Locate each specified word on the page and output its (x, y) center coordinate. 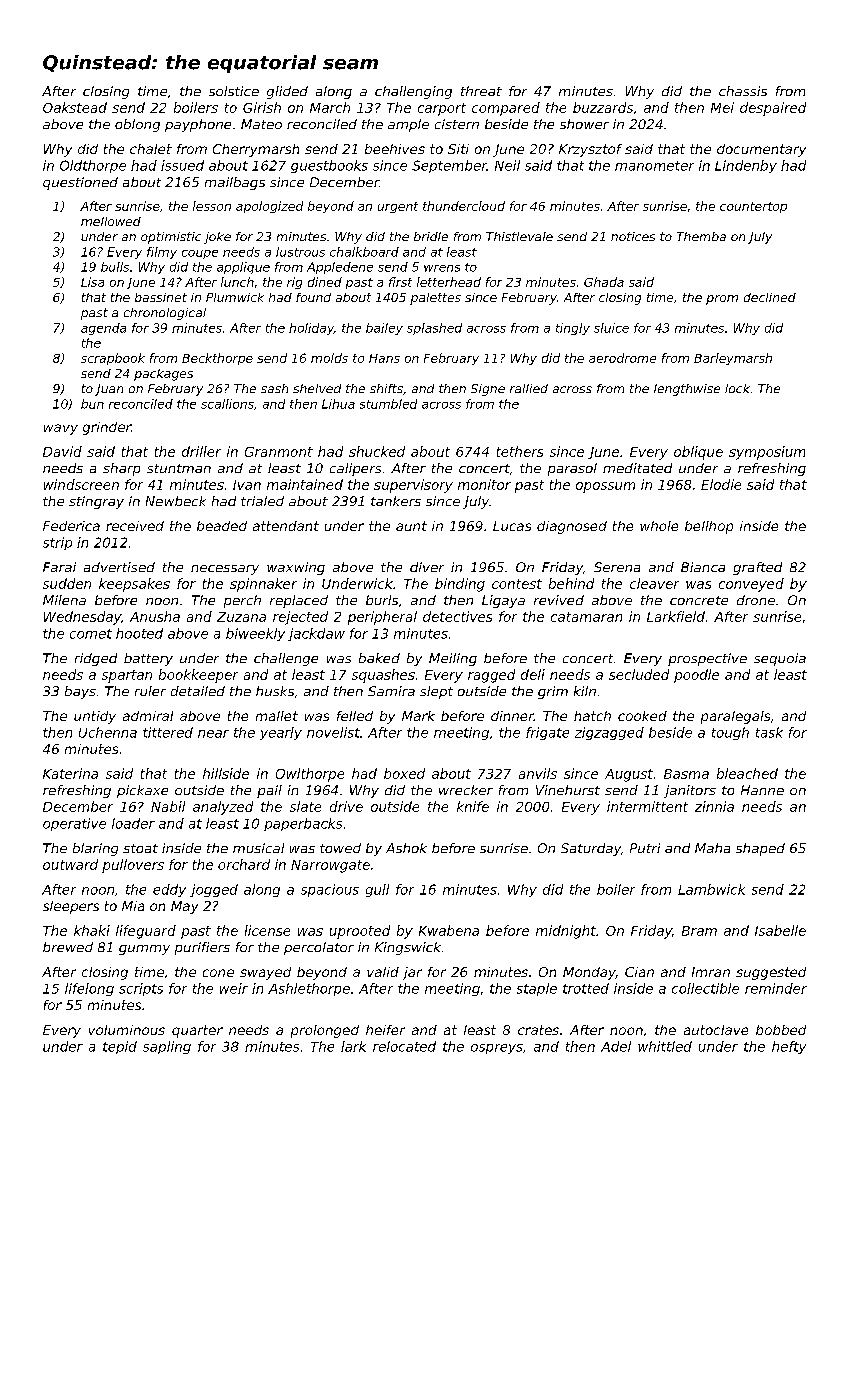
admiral (148, 716)
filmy (162, 253)
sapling (167, 1047)
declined (770, 297)
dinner (512, 716)
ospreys (497, 1049)
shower (584, 124)
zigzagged (609, 733)
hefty (789, 1047)
